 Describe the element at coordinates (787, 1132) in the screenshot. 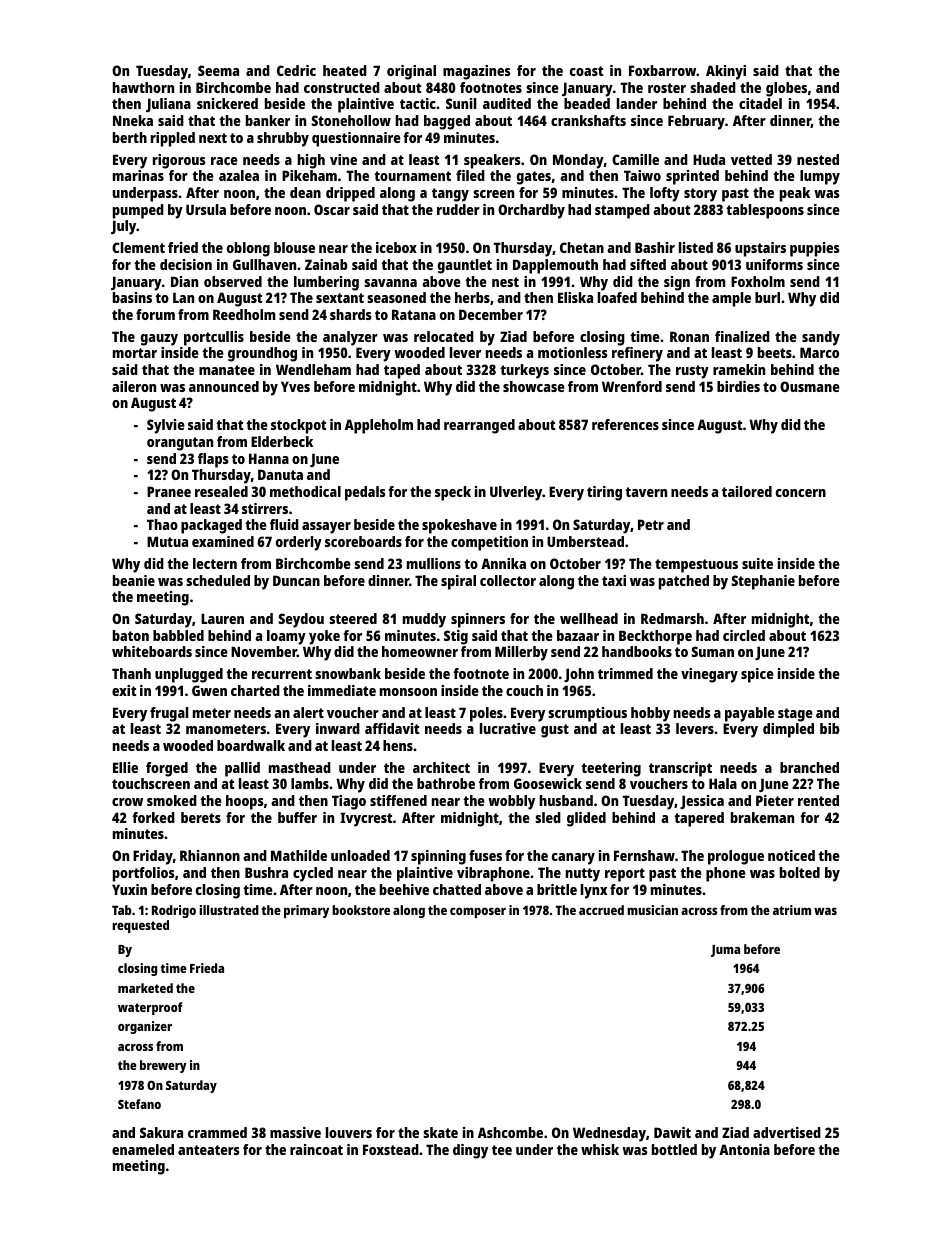

I see `advertised` at that location.
